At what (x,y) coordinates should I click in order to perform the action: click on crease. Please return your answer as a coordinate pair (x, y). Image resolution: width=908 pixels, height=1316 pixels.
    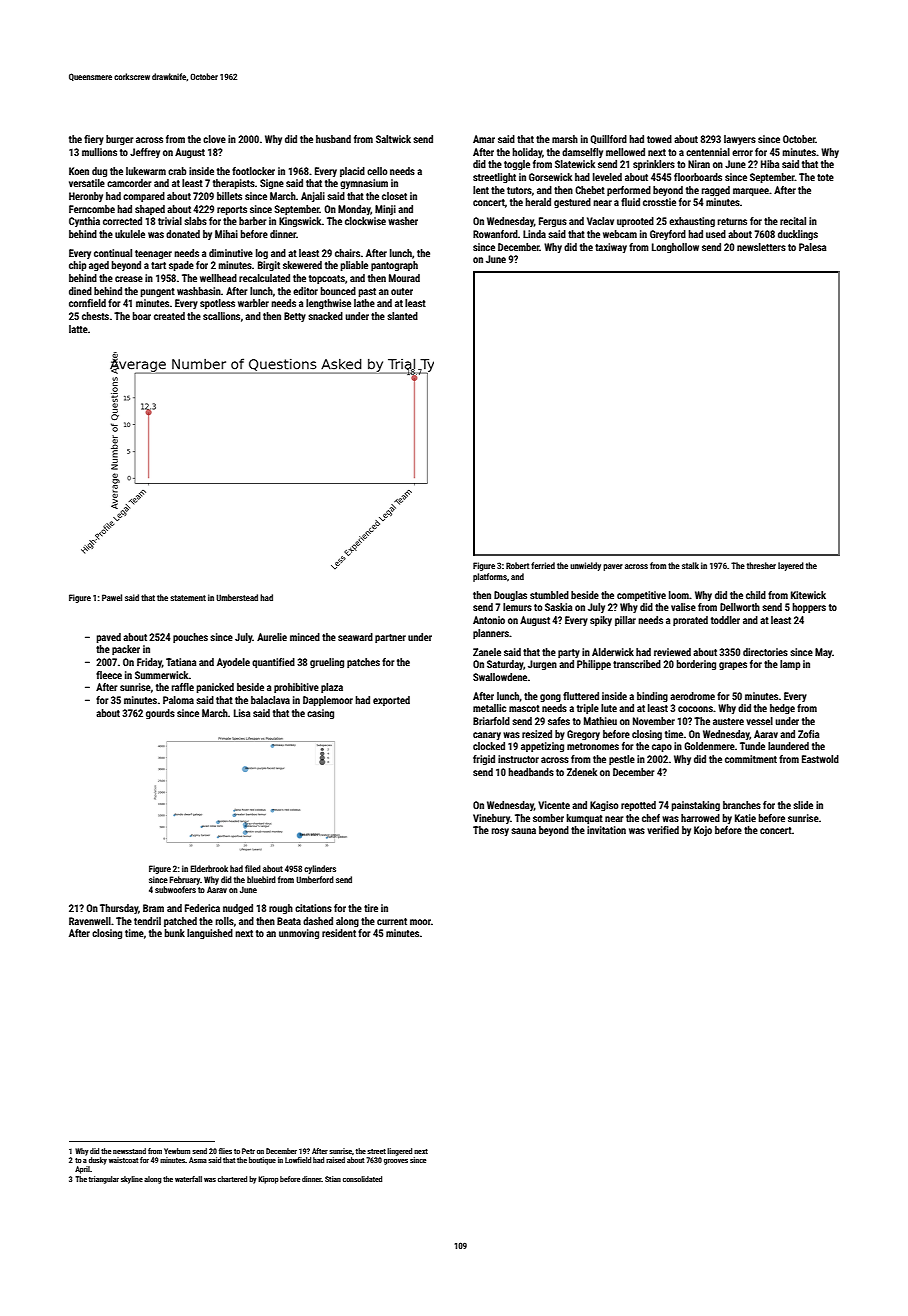
    Looking at the image, I should click on (129, 279).
